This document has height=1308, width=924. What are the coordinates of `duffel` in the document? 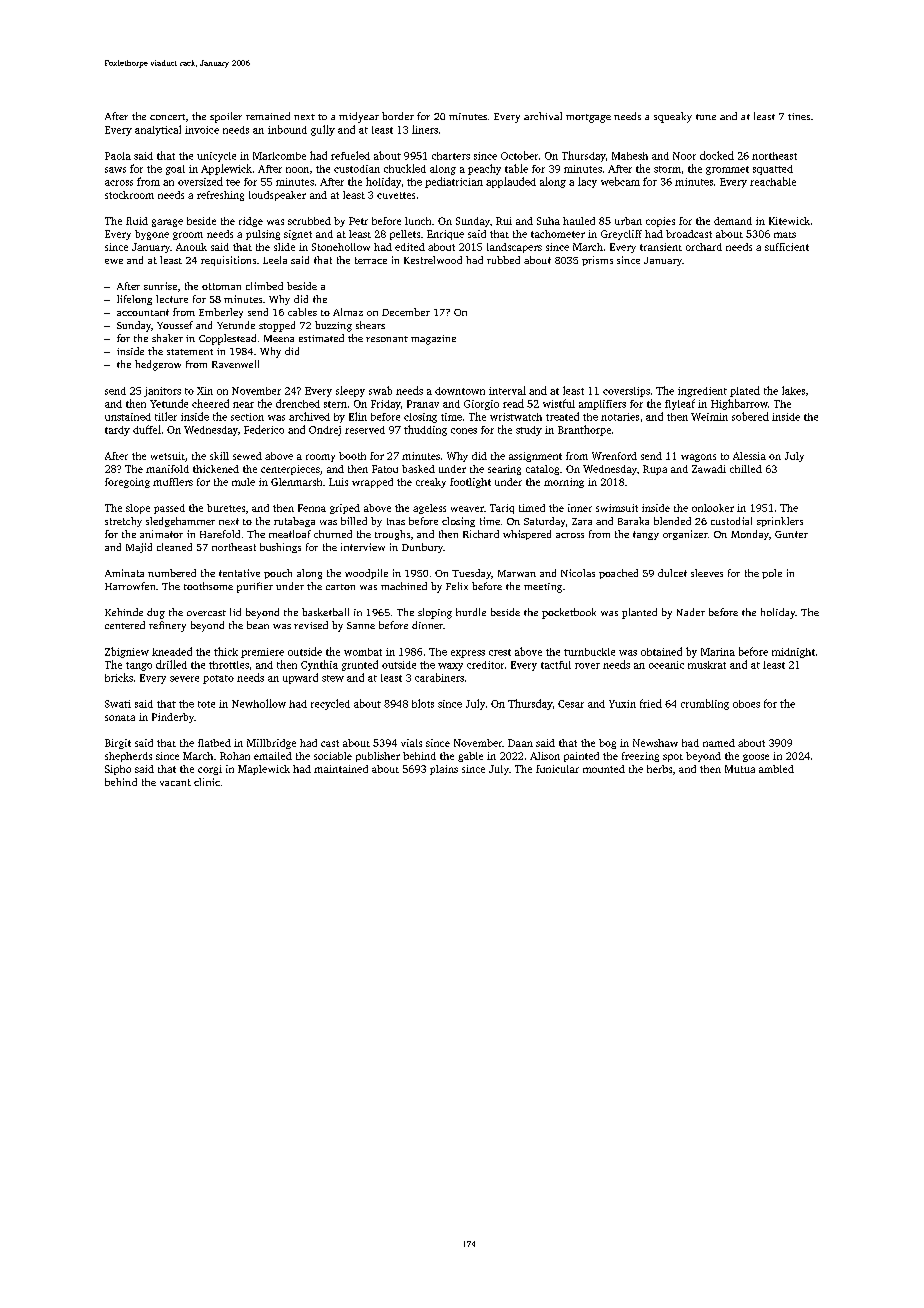 It's located at (147, 429).
